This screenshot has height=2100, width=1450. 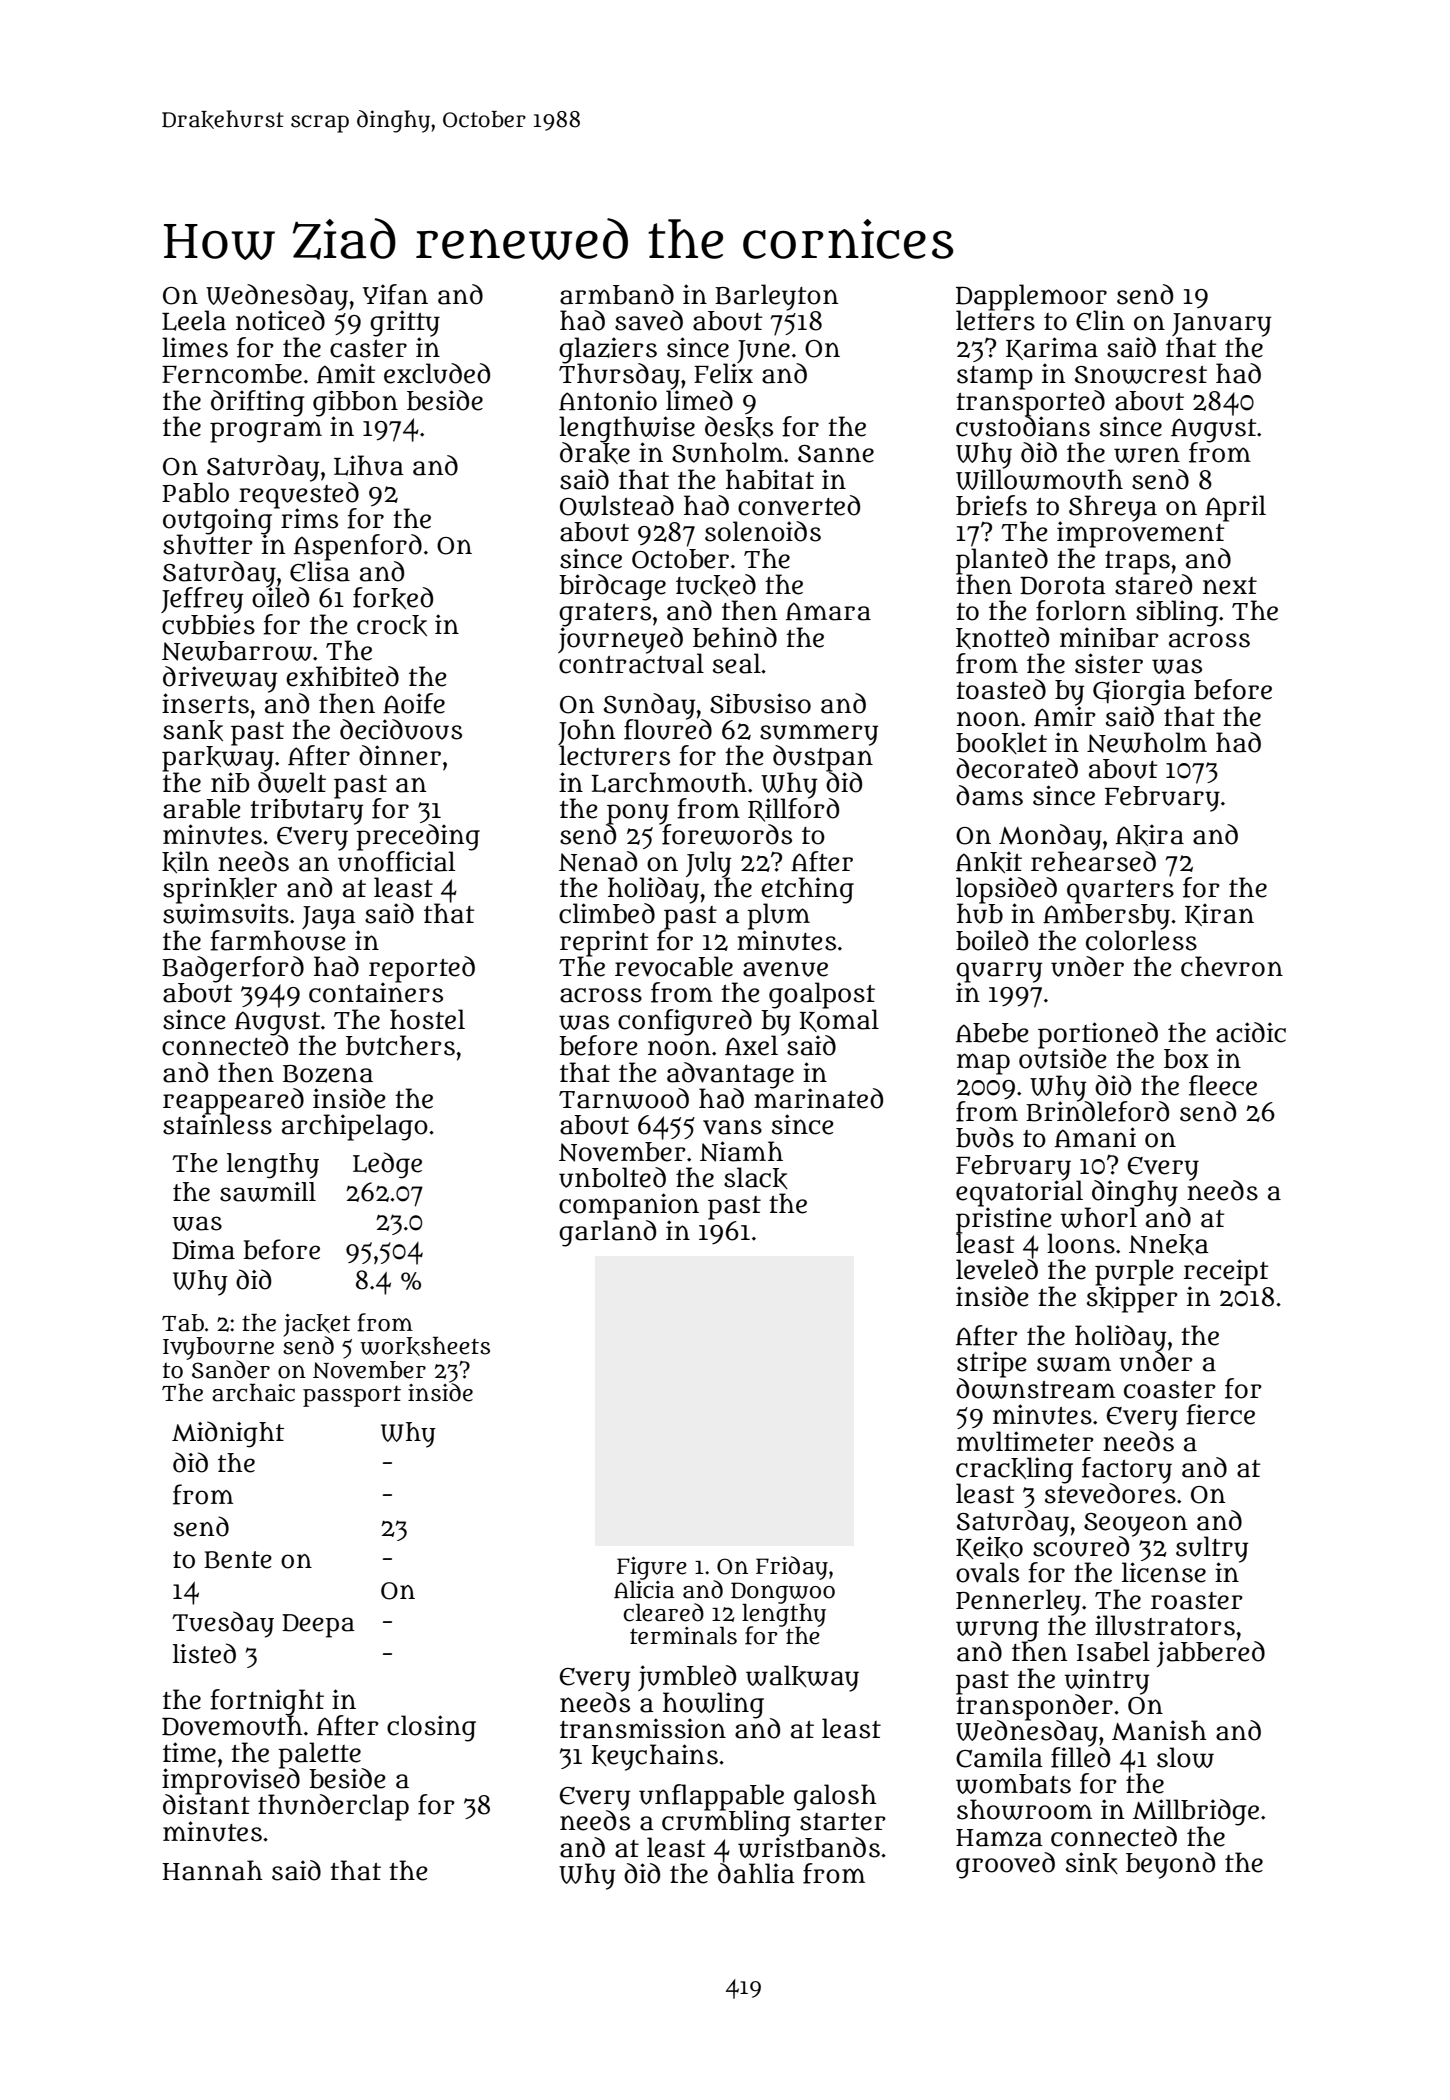 I want to click on sink, so click(x=1092, y=1863).
